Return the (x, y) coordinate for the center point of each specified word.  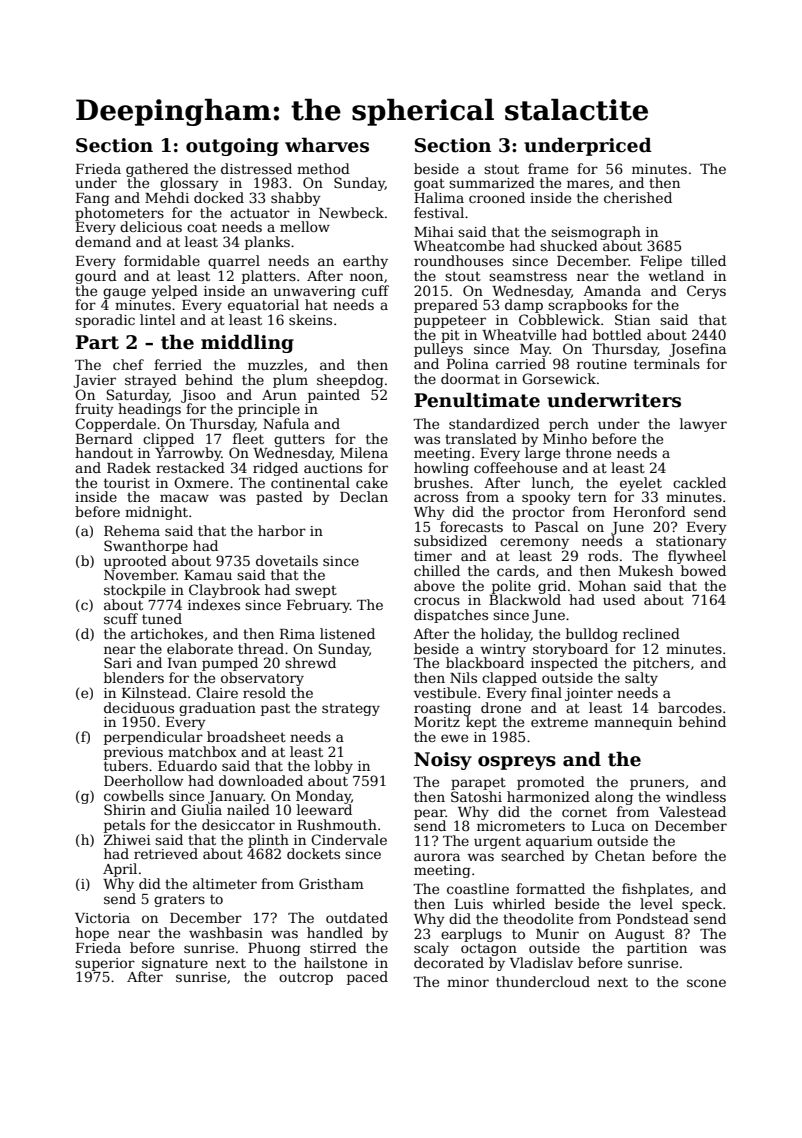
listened (347, 633)
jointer (589, 694)
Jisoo (198, 396)
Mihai (434, 231)
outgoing (232, 147)
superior (105, 964)
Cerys (706, 292)
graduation (217, 709)
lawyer (703, 425)
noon (366, 277)
